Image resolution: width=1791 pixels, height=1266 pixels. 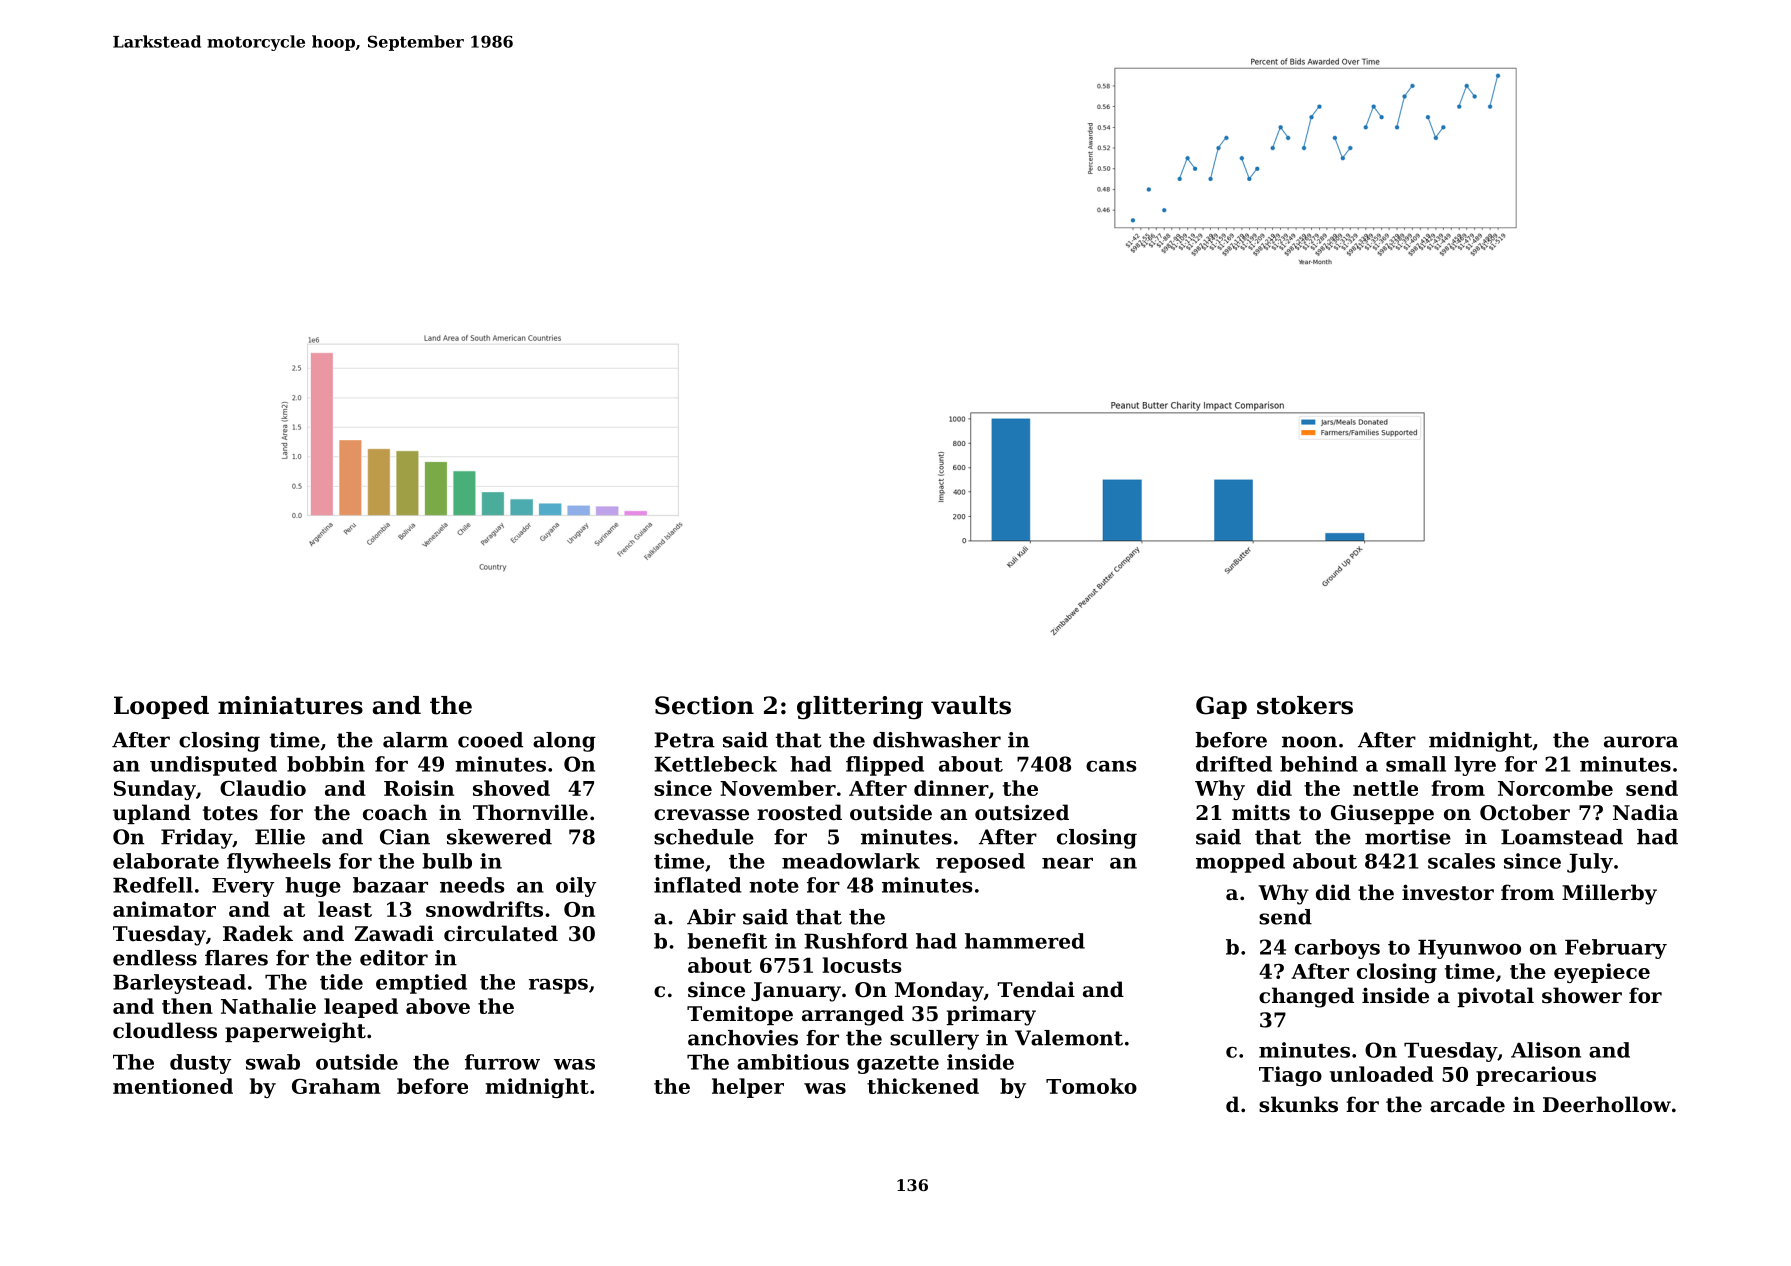 I want to click on mortise, so click(x=1408, y=837).
